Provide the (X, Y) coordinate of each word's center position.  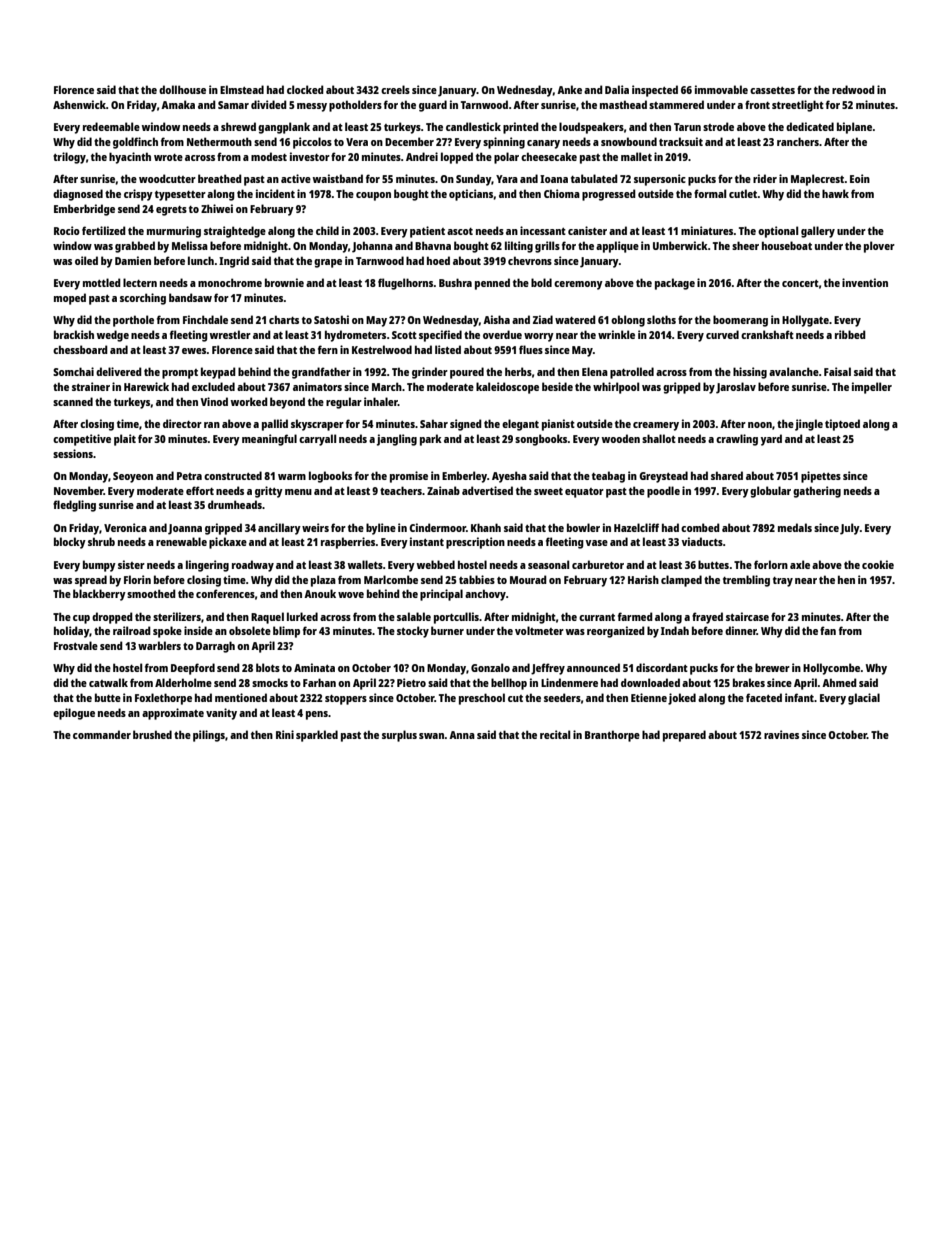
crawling (737, 440)
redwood (853, 89)
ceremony (578, 285)
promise (409, 477)
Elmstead (242, 89)
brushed (152, 734)
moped (70, 299)
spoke (167, 632)
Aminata (314, 667)
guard (433, 106)
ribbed (850, 334)
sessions (73, 453)
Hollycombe (831, 669)
